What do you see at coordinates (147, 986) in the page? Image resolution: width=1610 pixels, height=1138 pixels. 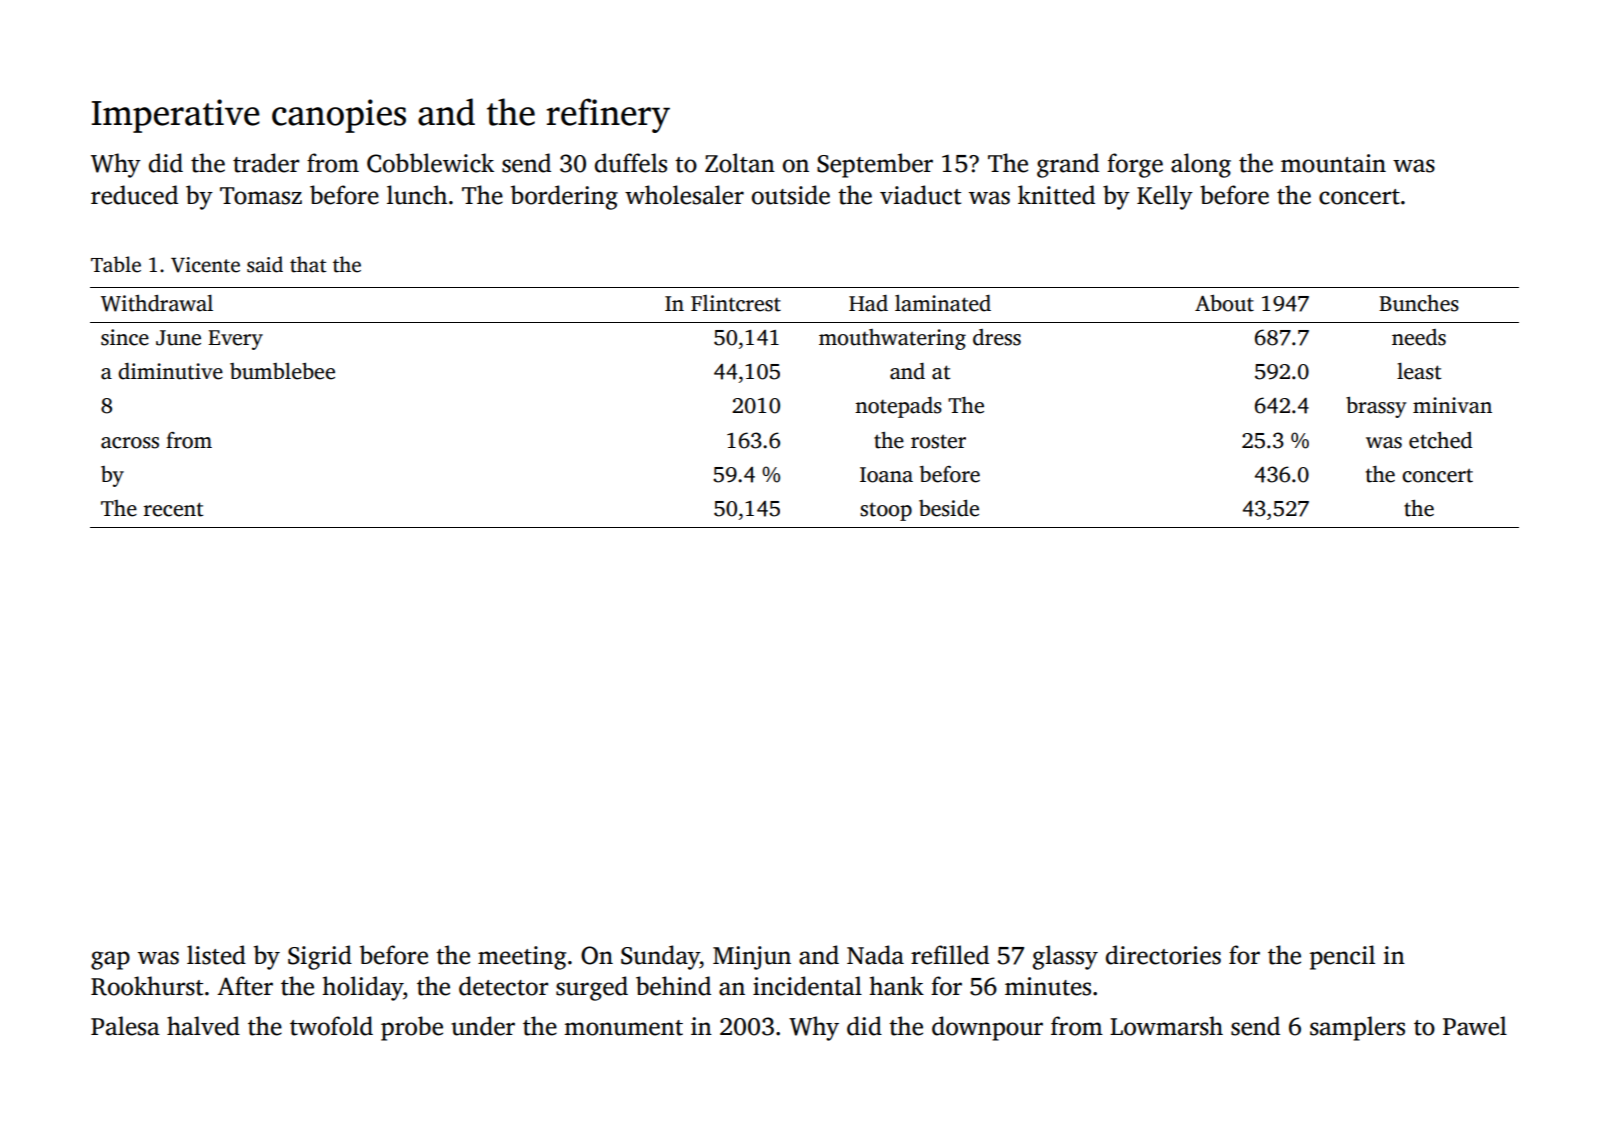 I see `Rookhurst` at bounding box center [147, 986].
